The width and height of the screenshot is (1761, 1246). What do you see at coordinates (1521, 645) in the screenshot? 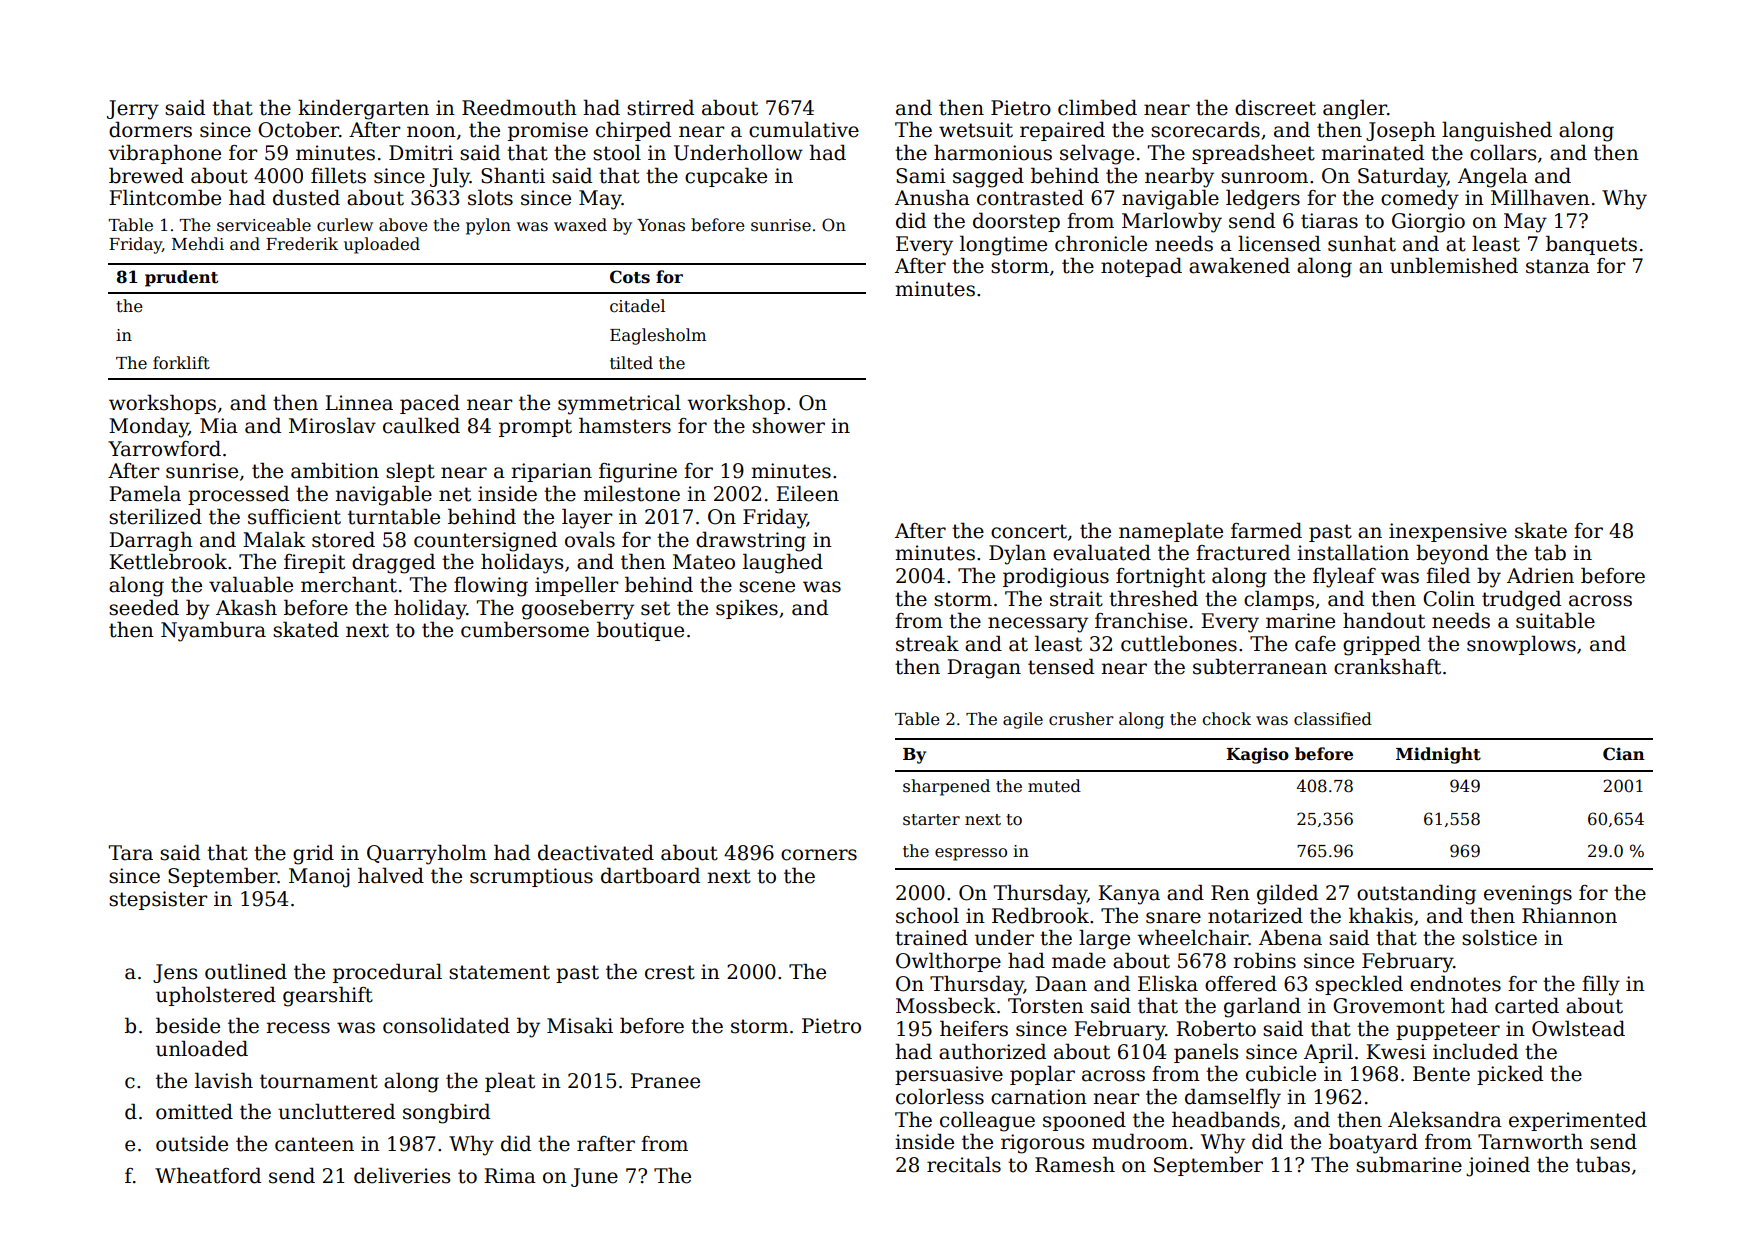
I see `snowplows` at bounding box center [1521, 645].
